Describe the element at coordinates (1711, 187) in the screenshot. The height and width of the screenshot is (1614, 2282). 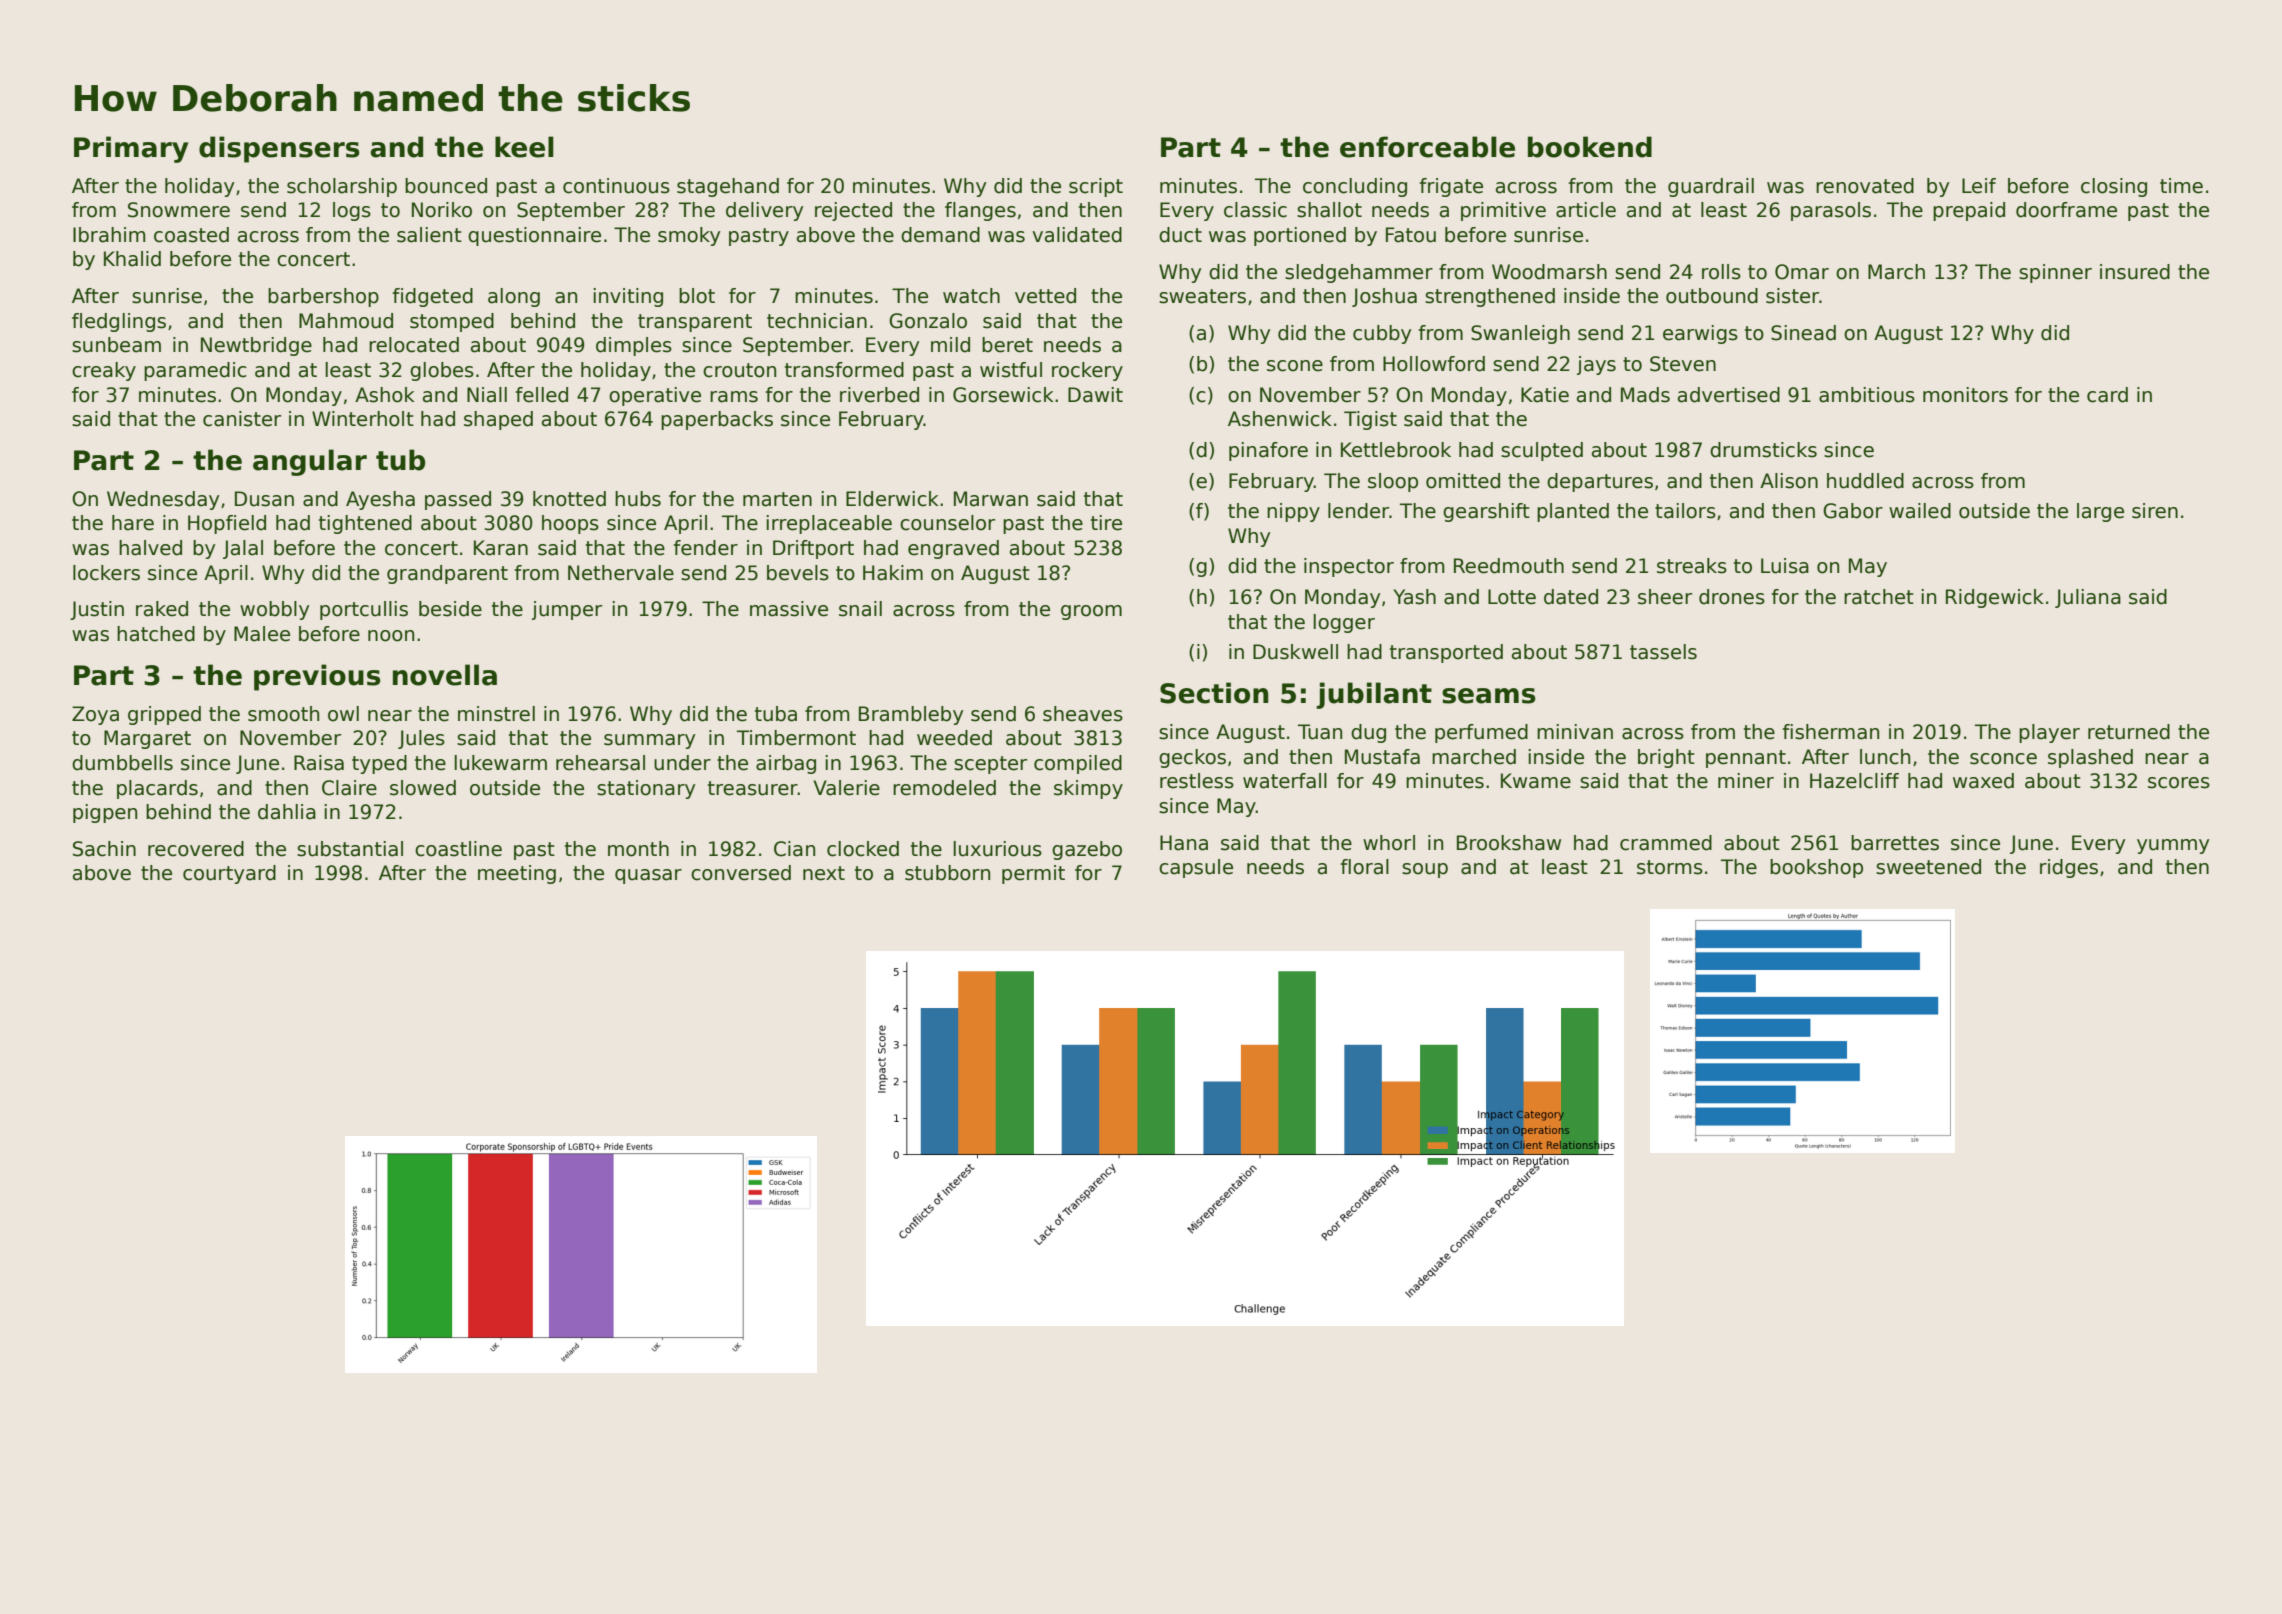
I see `guardrail` at that location.
